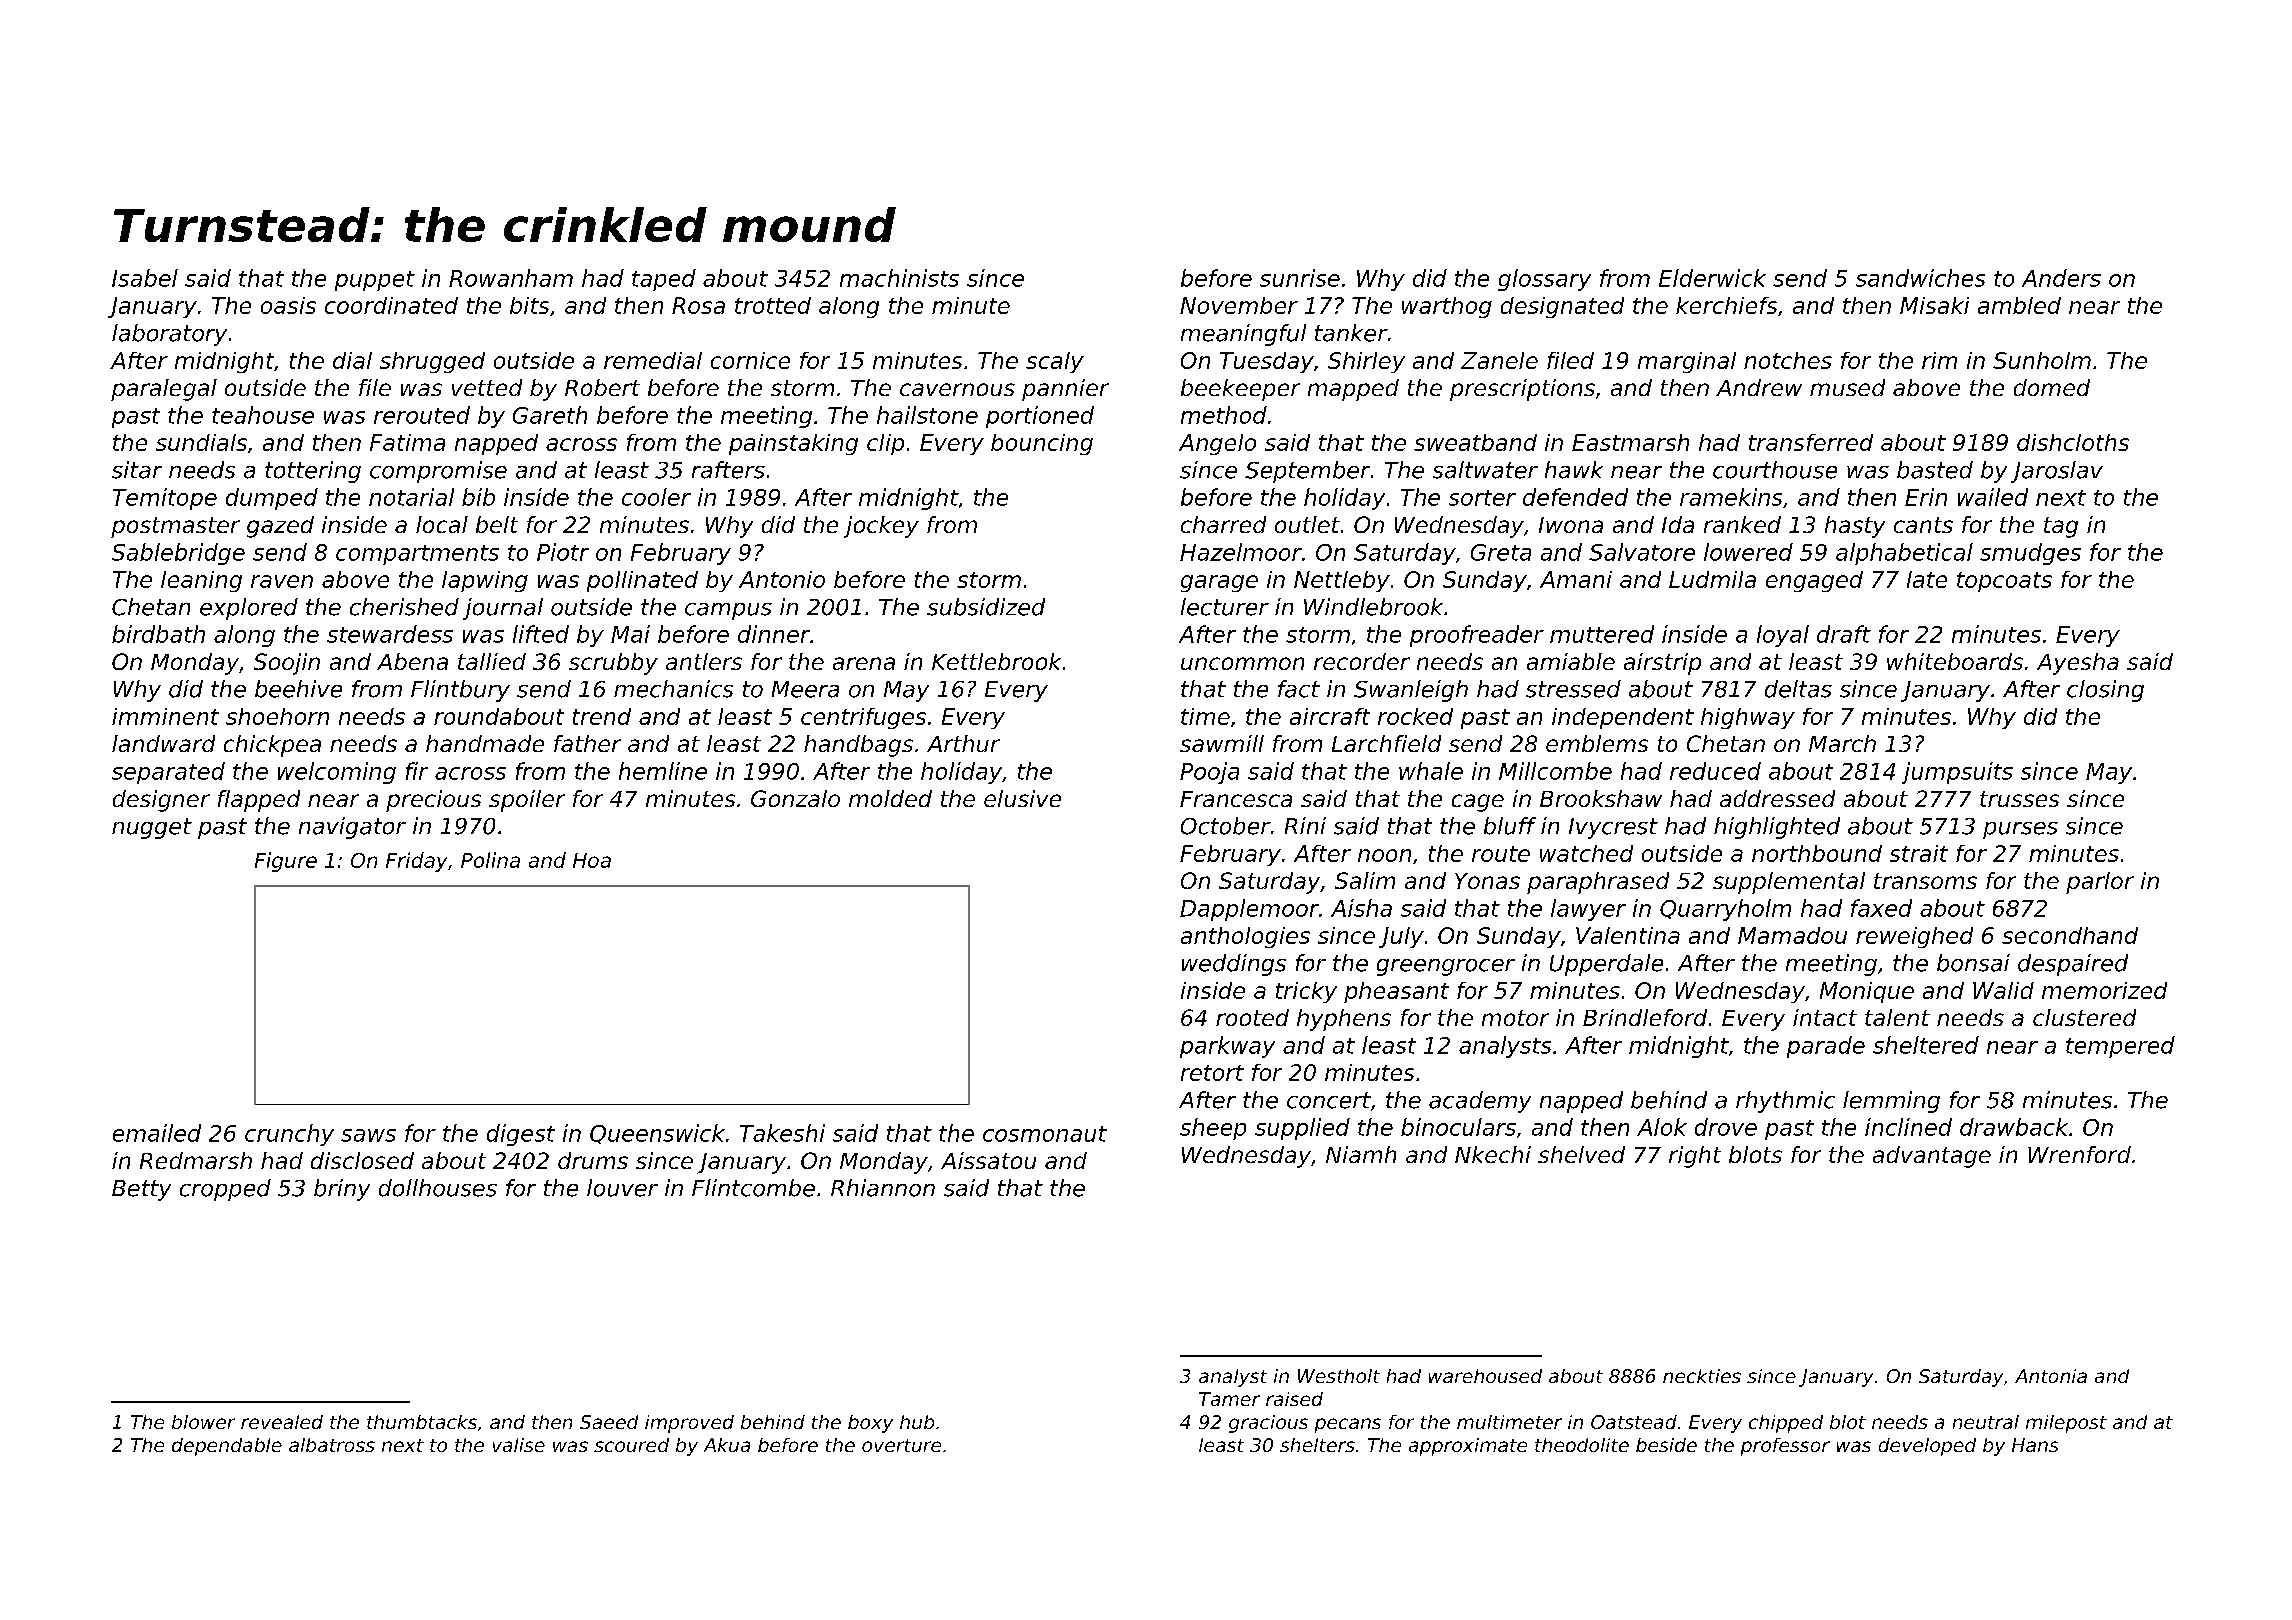  I want to click on scoured, so click(631, 1445).
